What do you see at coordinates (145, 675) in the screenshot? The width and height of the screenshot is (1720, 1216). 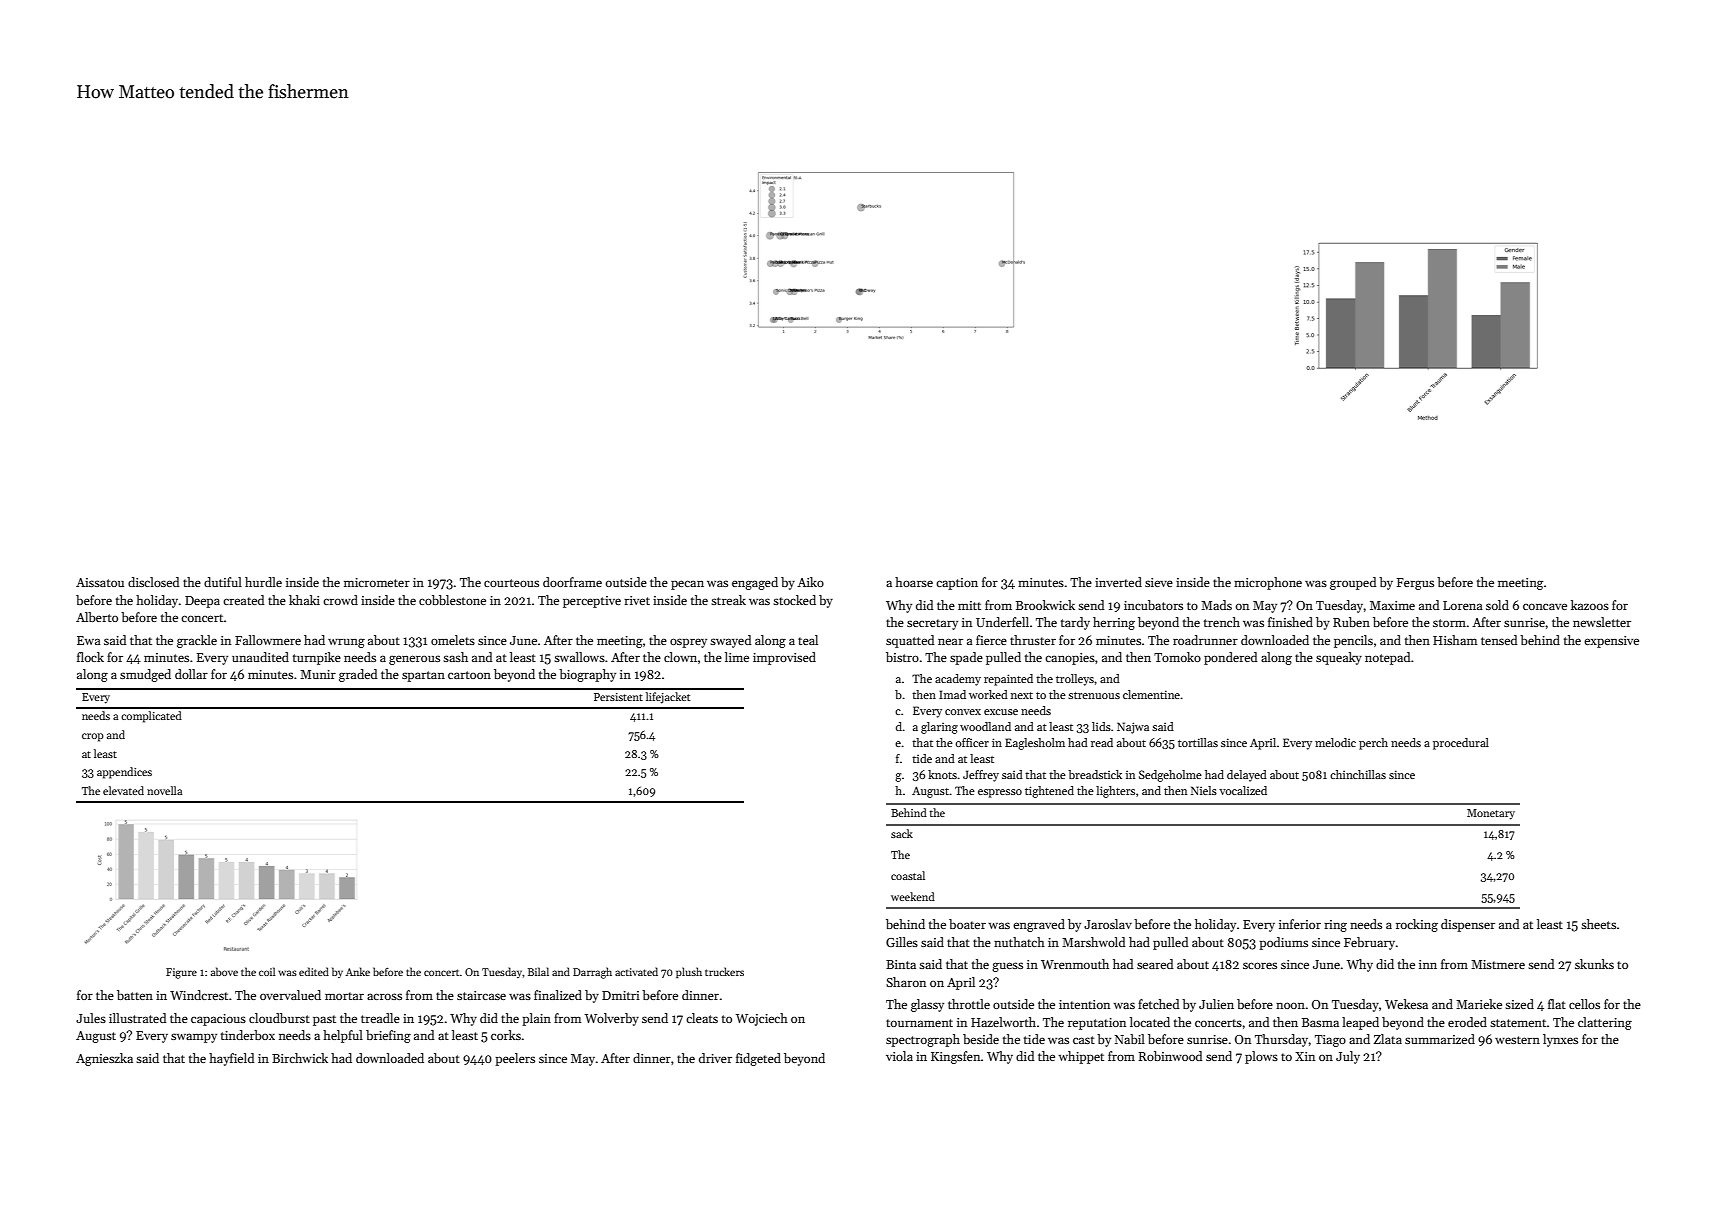 I see `smudged` at bounding box center [145, 675].
